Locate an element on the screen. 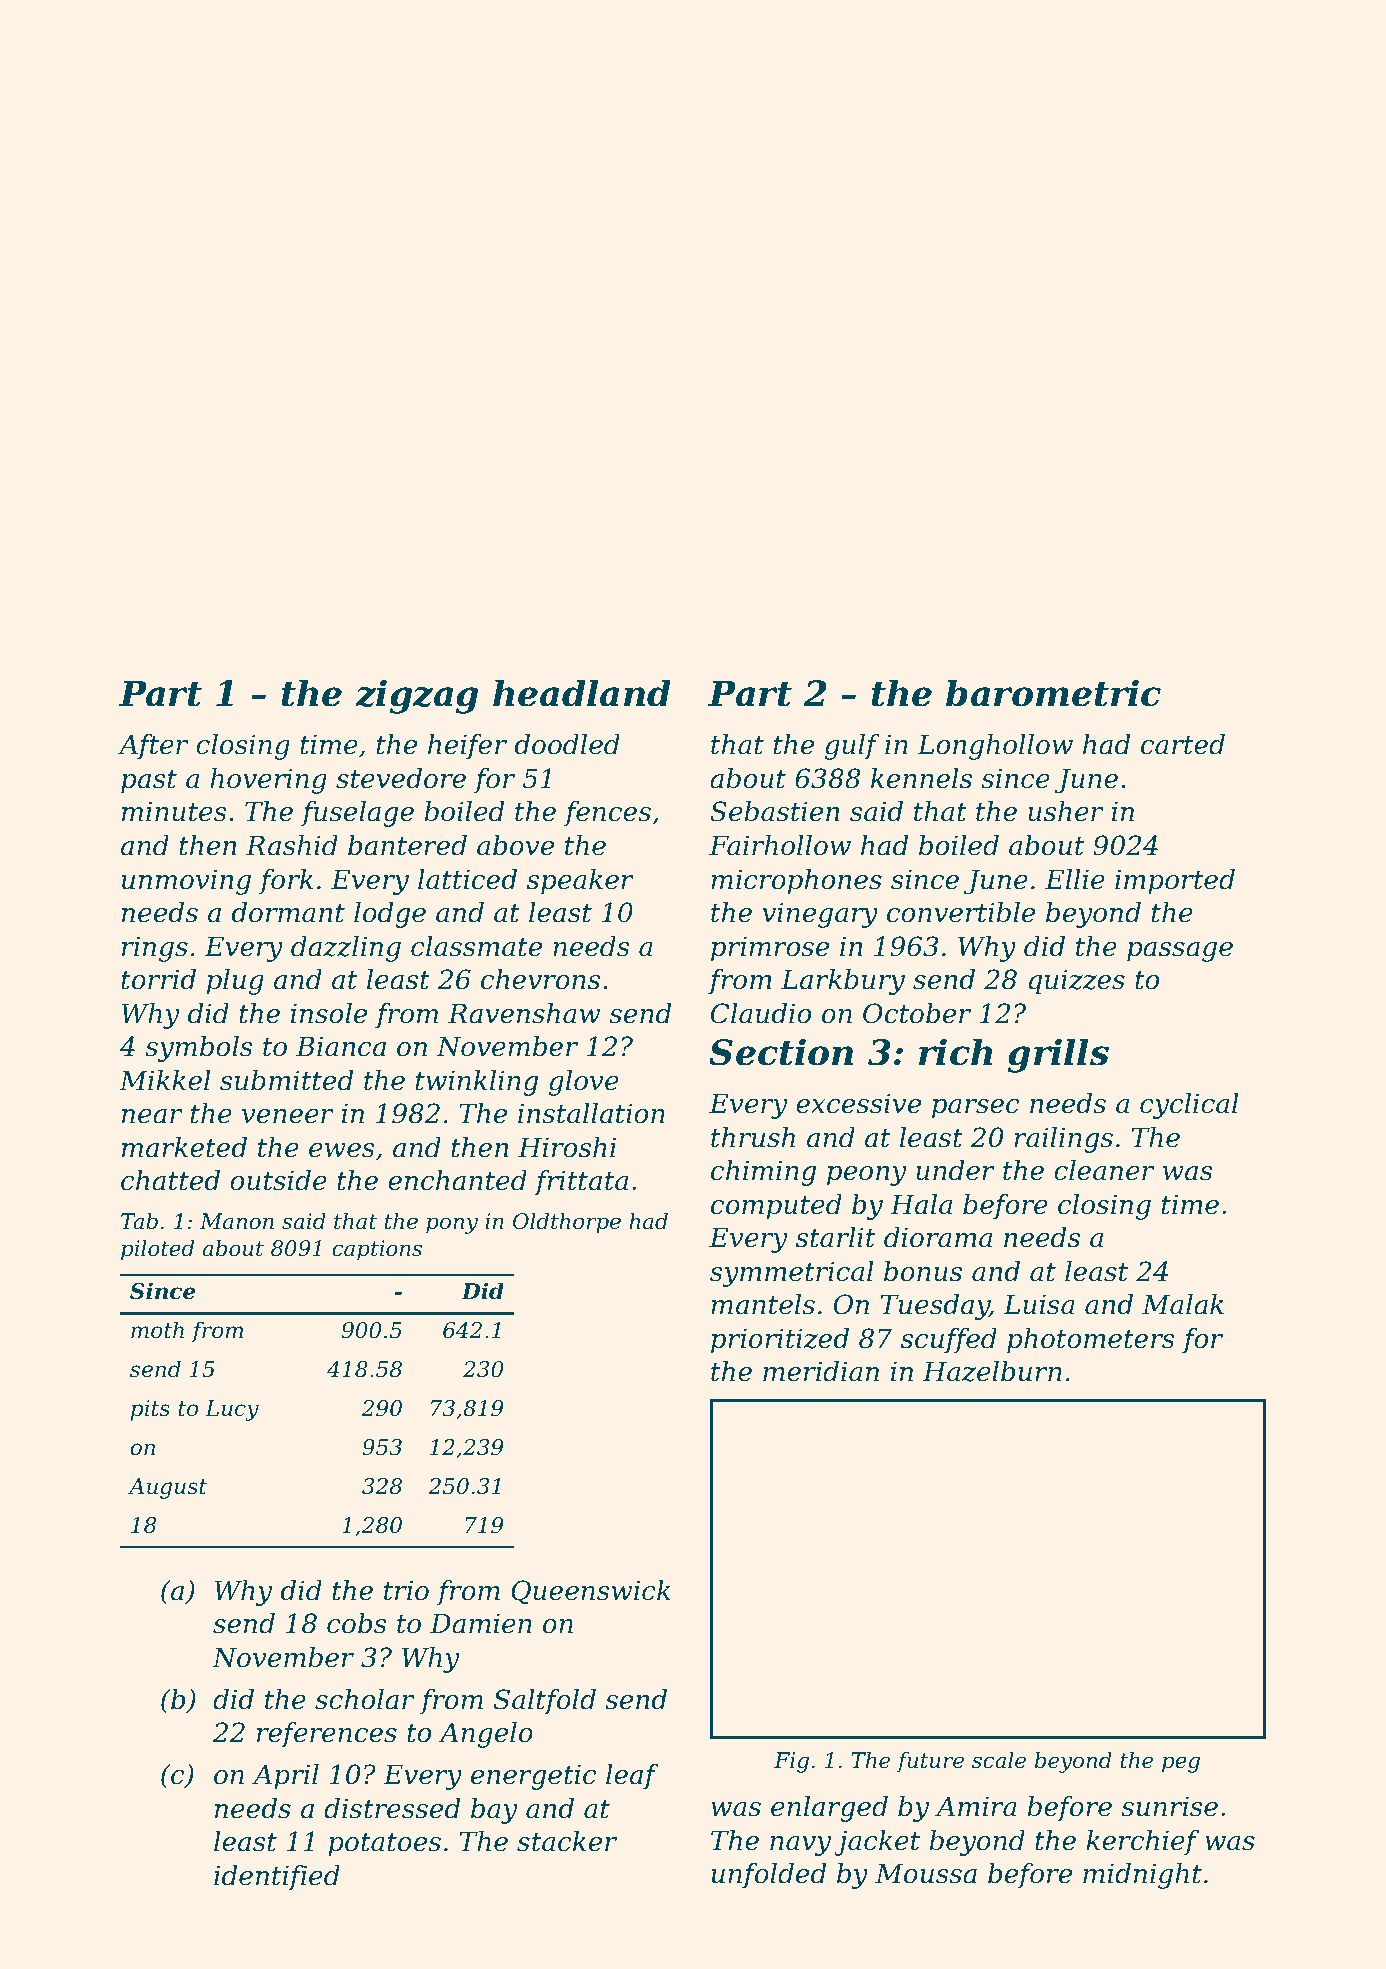 This screenshot has width=1386, height=1969. gulf is located at coordinates (852, 747).
